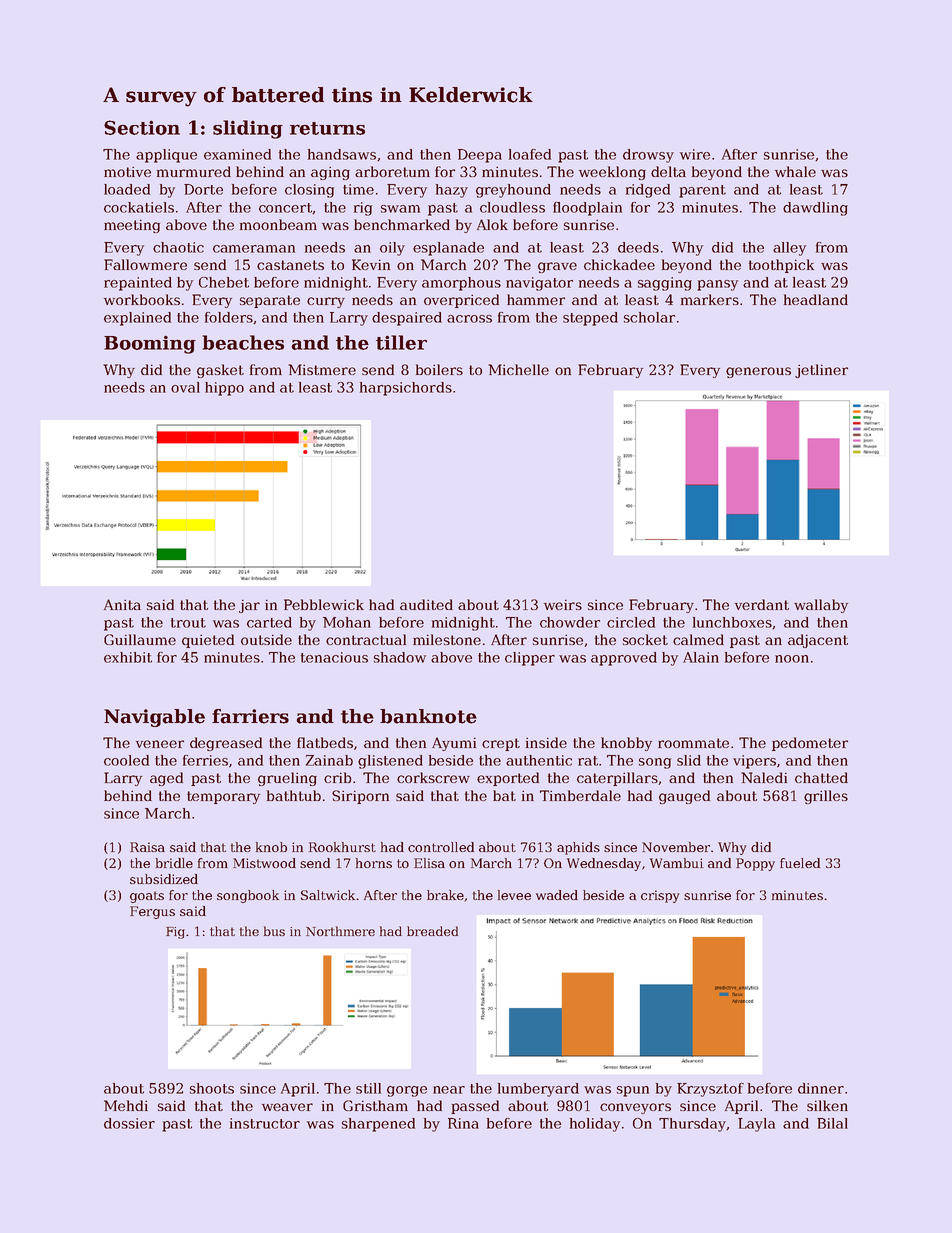 Image resolution: width=952 pixels, height=1233 pixels. Describe the element at coordinates (129, 1123) in the screenshot. I see `dossier` at that location.
